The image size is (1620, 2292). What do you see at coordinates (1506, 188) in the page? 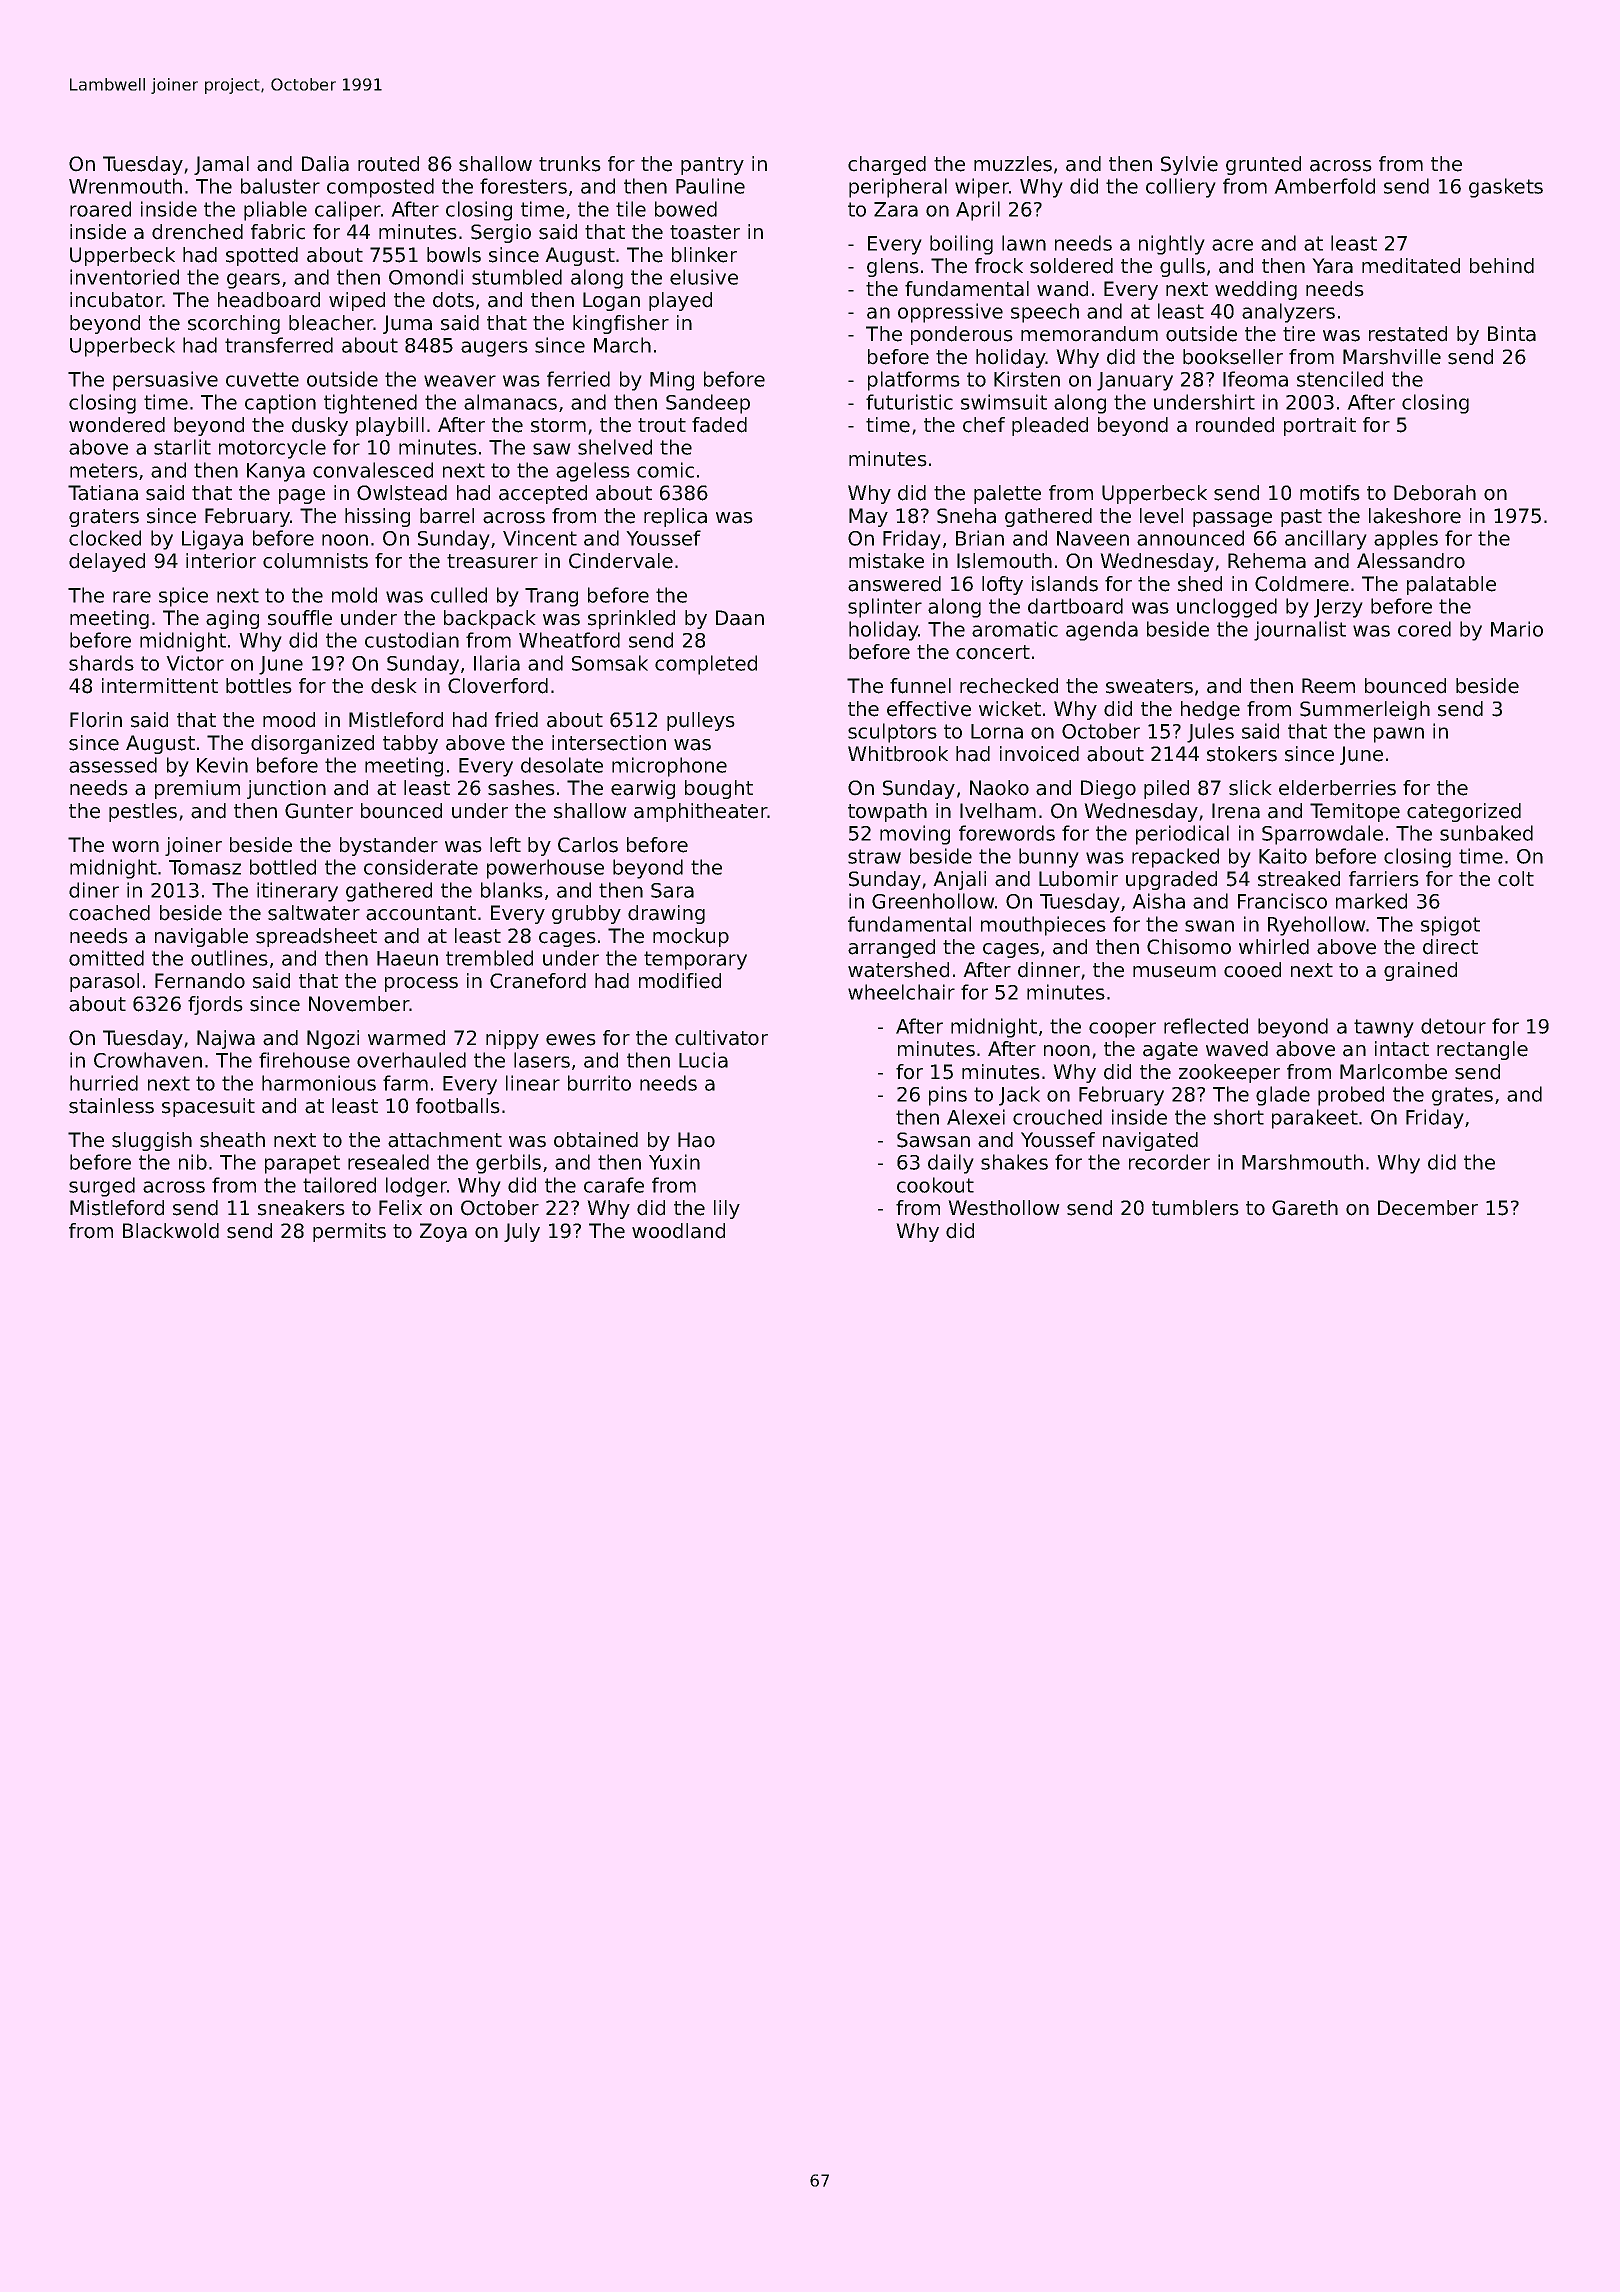
I see `gaskets` at bounding box center [1506, 188].
